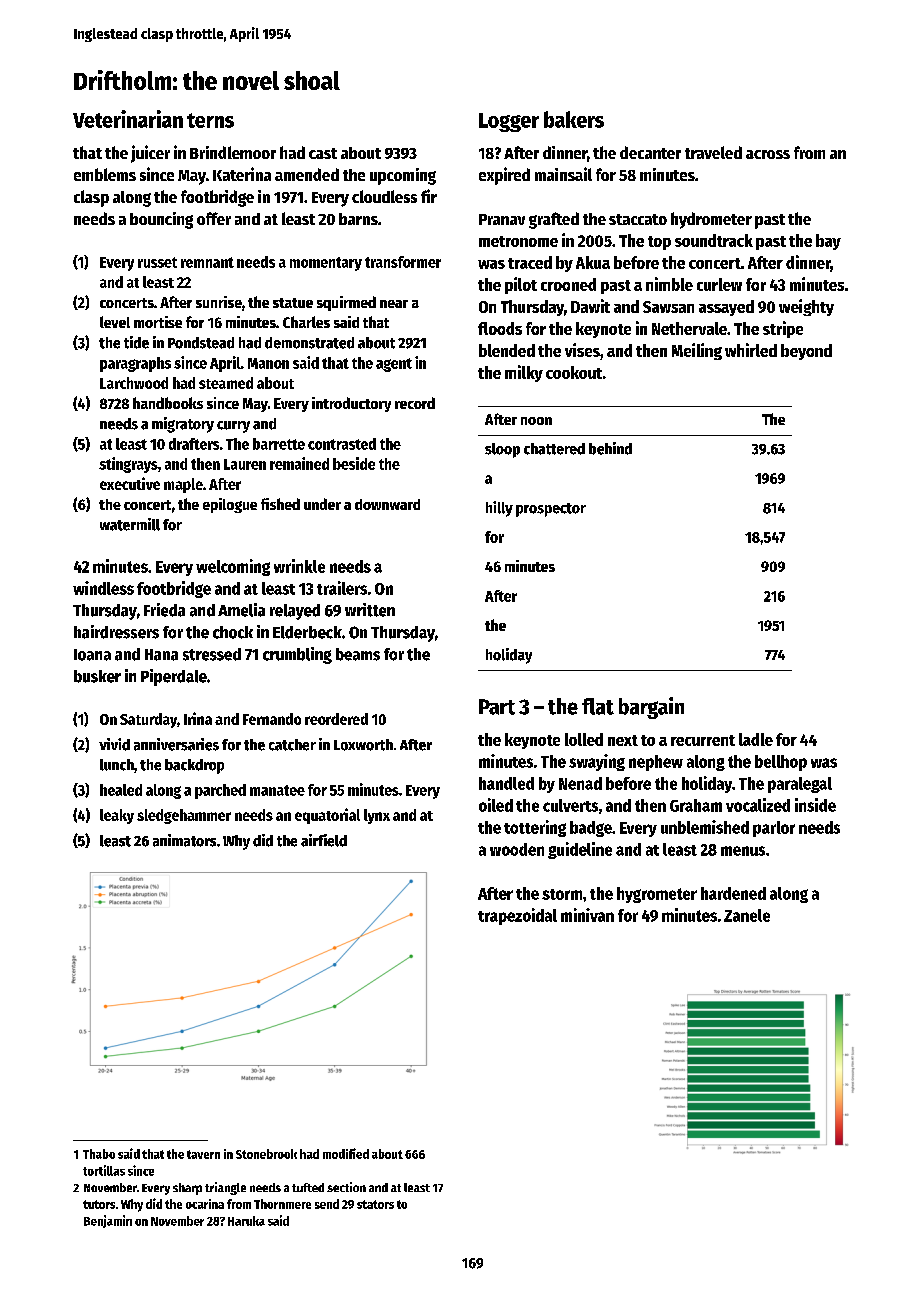 The image size is (924, 1311). Describe the element at coordinates (375, 1204) in the screenshot. I see `stators` at that location.
